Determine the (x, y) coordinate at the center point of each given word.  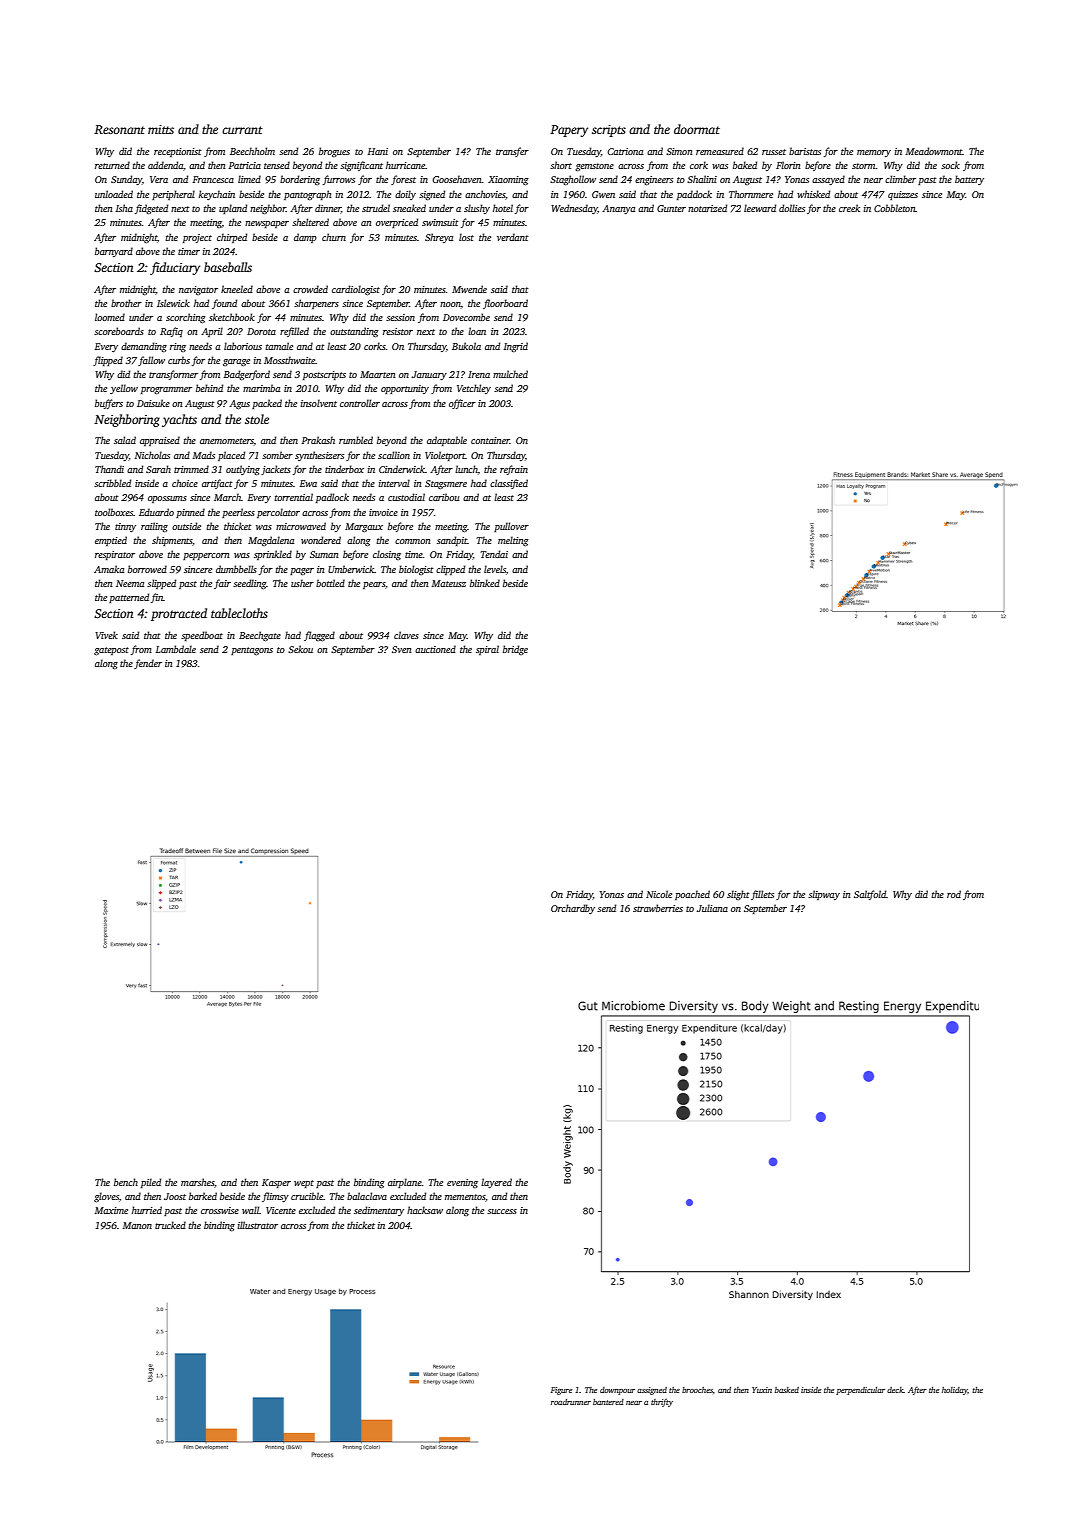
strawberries (658, 908)
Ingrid (515, 347)
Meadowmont (934, 151)
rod (954, 894)
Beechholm (252, 151)
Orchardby (573, 909)
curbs (179, 360)
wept (304, 1184)
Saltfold (870, 895)
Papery (569, 131)
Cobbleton (895, 208)
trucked (170, 1225)
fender (148, 664)
